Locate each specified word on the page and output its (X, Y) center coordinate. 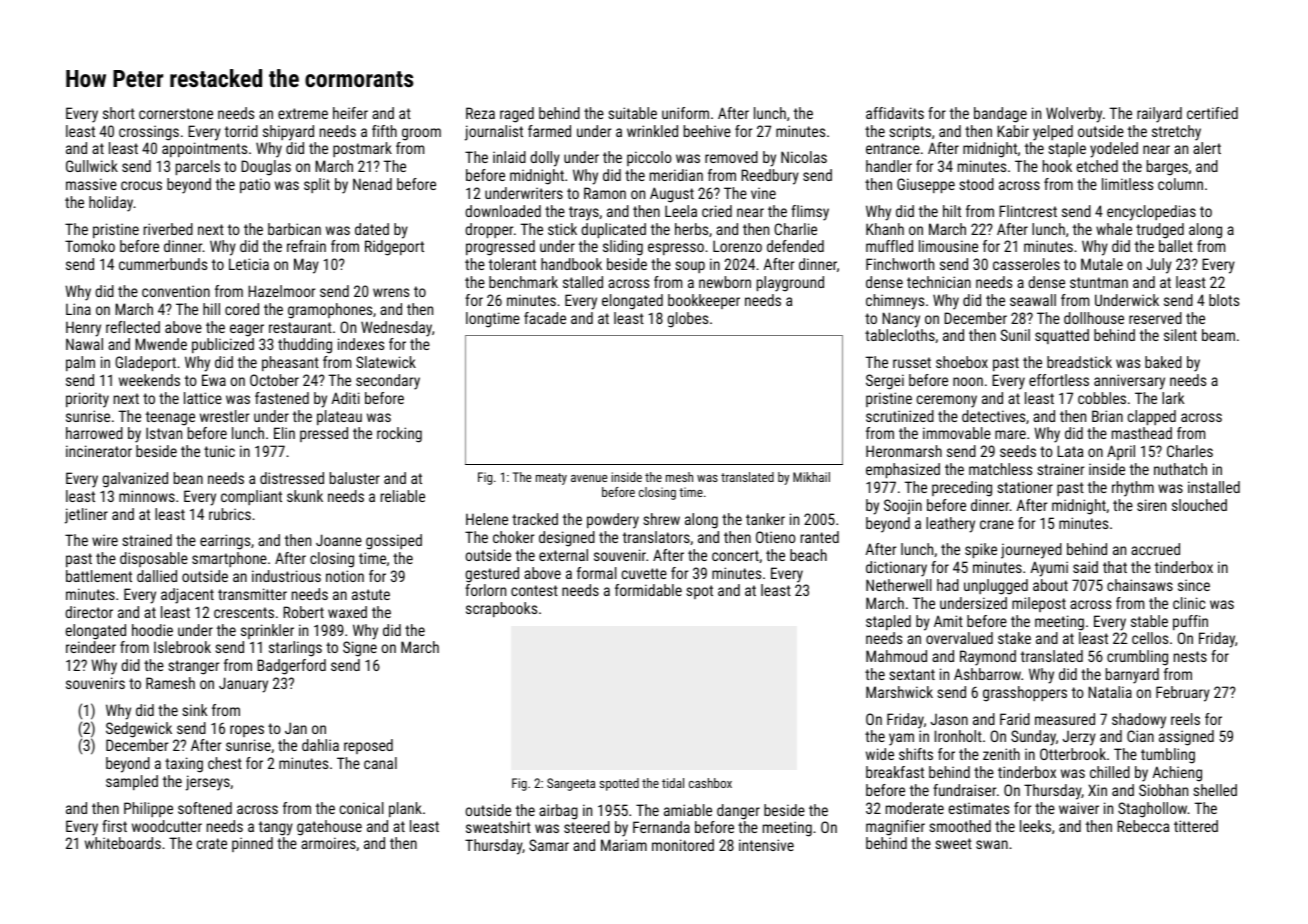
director (89, 612)
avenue (589, 478)
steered (587, 827)
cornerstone (176, 113)
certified (1212, 113)
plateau (339, 417)
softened (205, 808)
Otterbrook (1073, 754)
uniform (685, 113)
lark (1173, 398)
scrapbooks (501, 609)
